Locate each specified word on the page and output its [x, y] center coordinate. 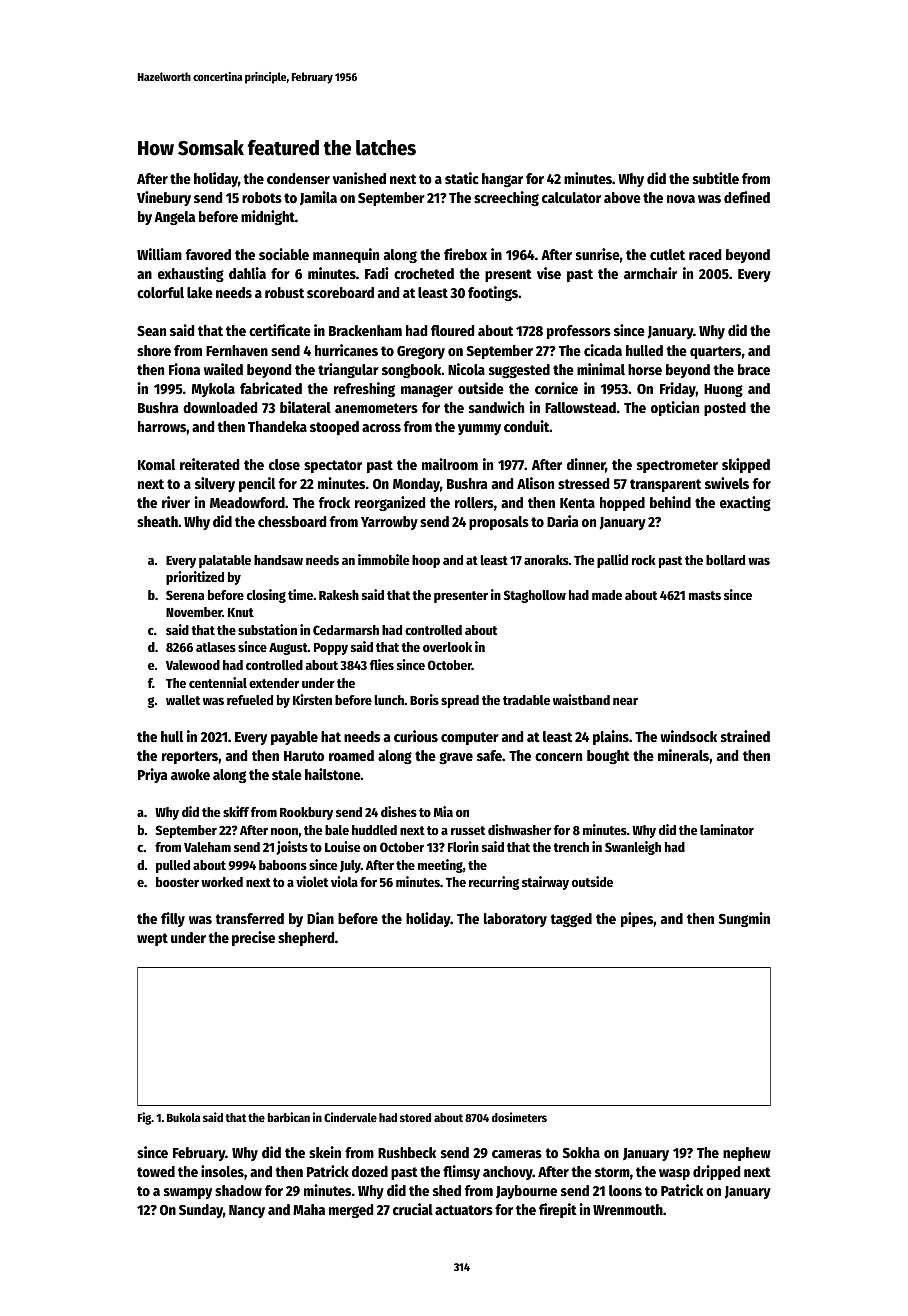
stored [415, 1117]
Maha [309, 1209]
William [159, 254]
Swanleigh [633, 848]
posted [725, 409]
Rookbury [306, 813]
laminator [727, 829]
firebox [465, 254]
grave [456, 758]
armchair [650, 273]
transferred [249, 918]
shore [154, 350]
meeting [440, 866]
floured [452, 330]
